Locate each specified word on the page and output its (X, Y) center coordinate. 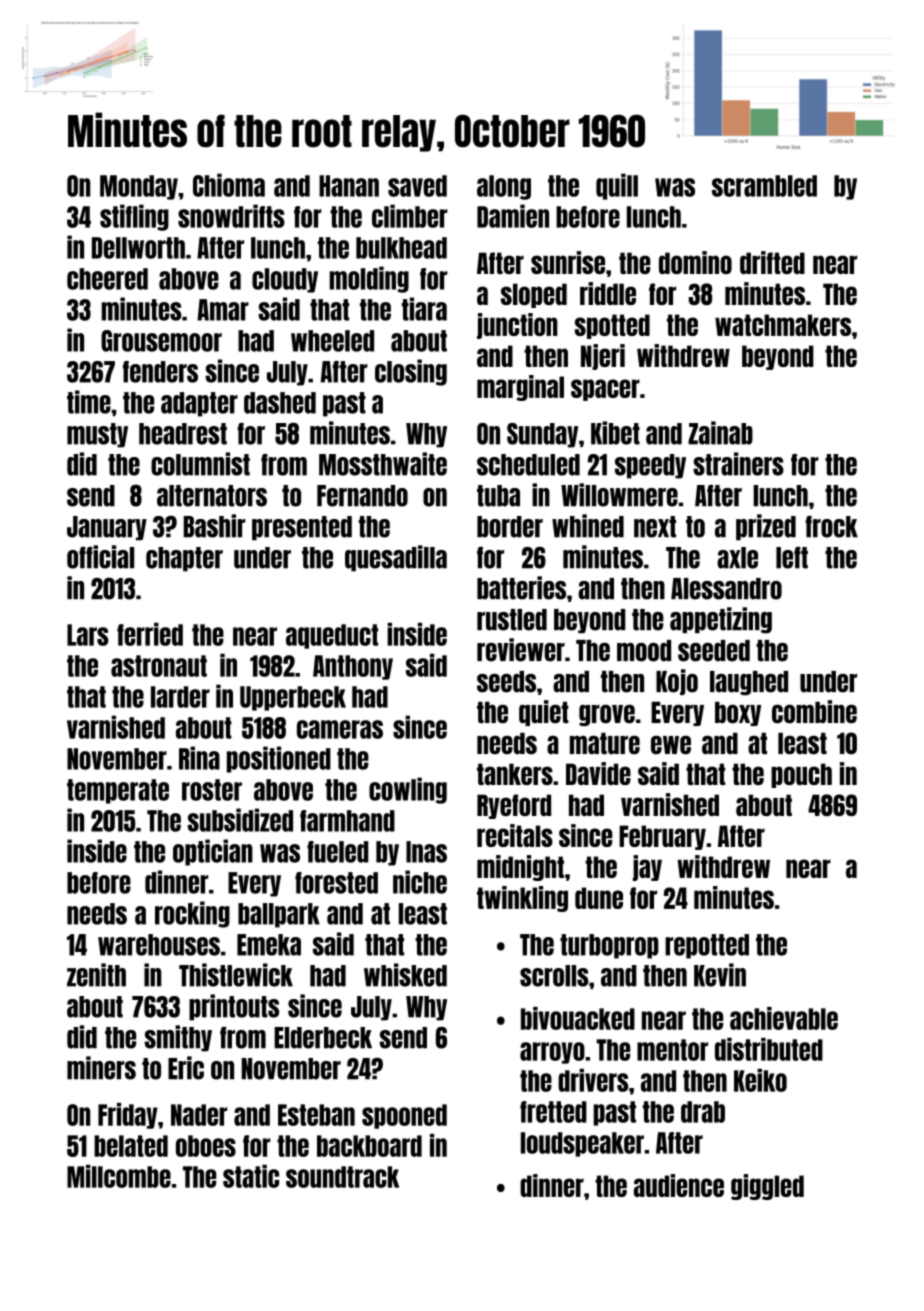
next (655, 527)
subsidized (240, 820)
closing (411, 372)
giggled (767, 1187)
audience (679, 1185)
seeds (506, 682)
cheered (107, 279)
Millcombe (119, 1176)
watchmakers (783, 325)
